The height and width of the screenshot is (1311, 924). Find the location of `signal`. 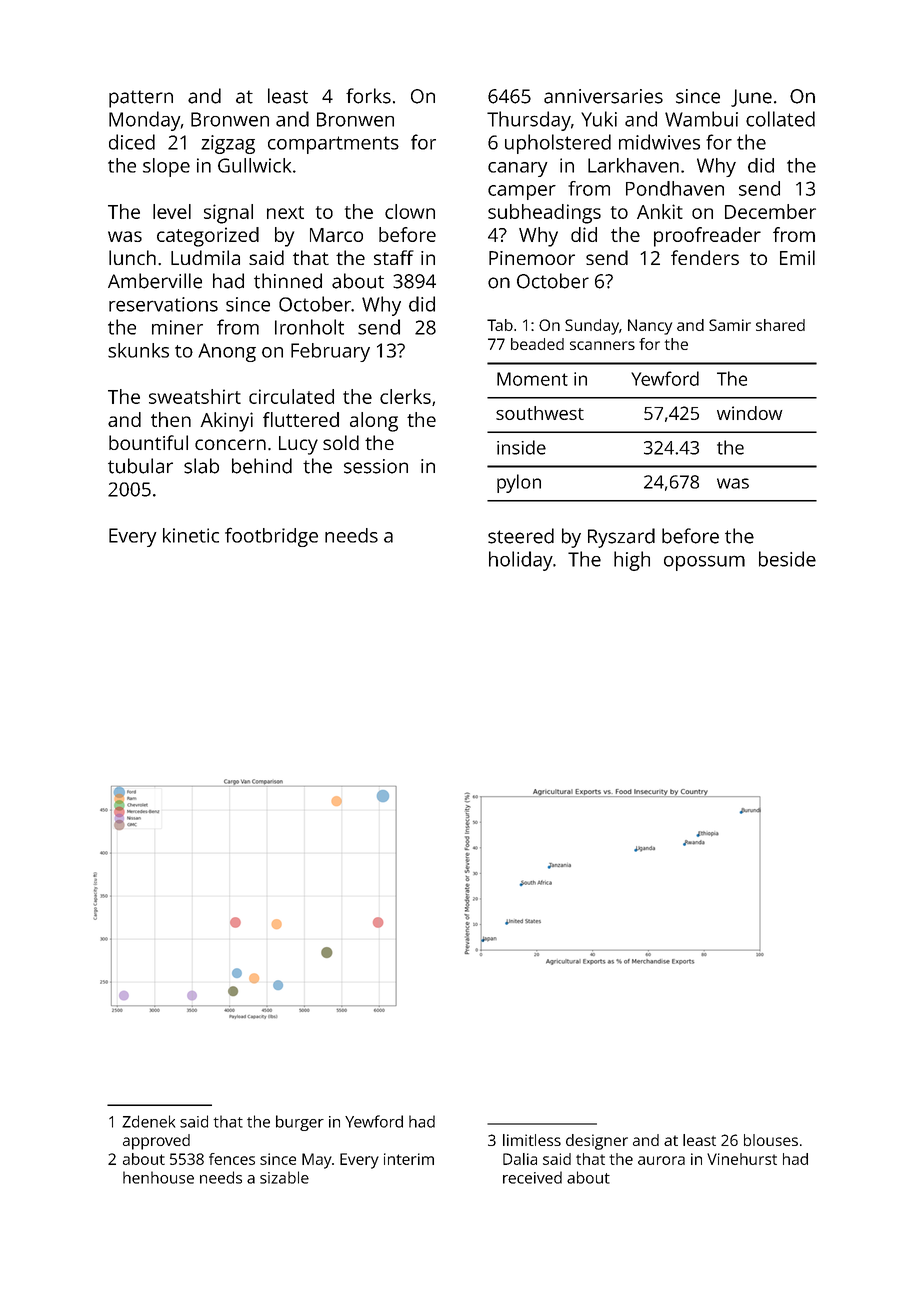

signal is located at coordinates (228, 214).
